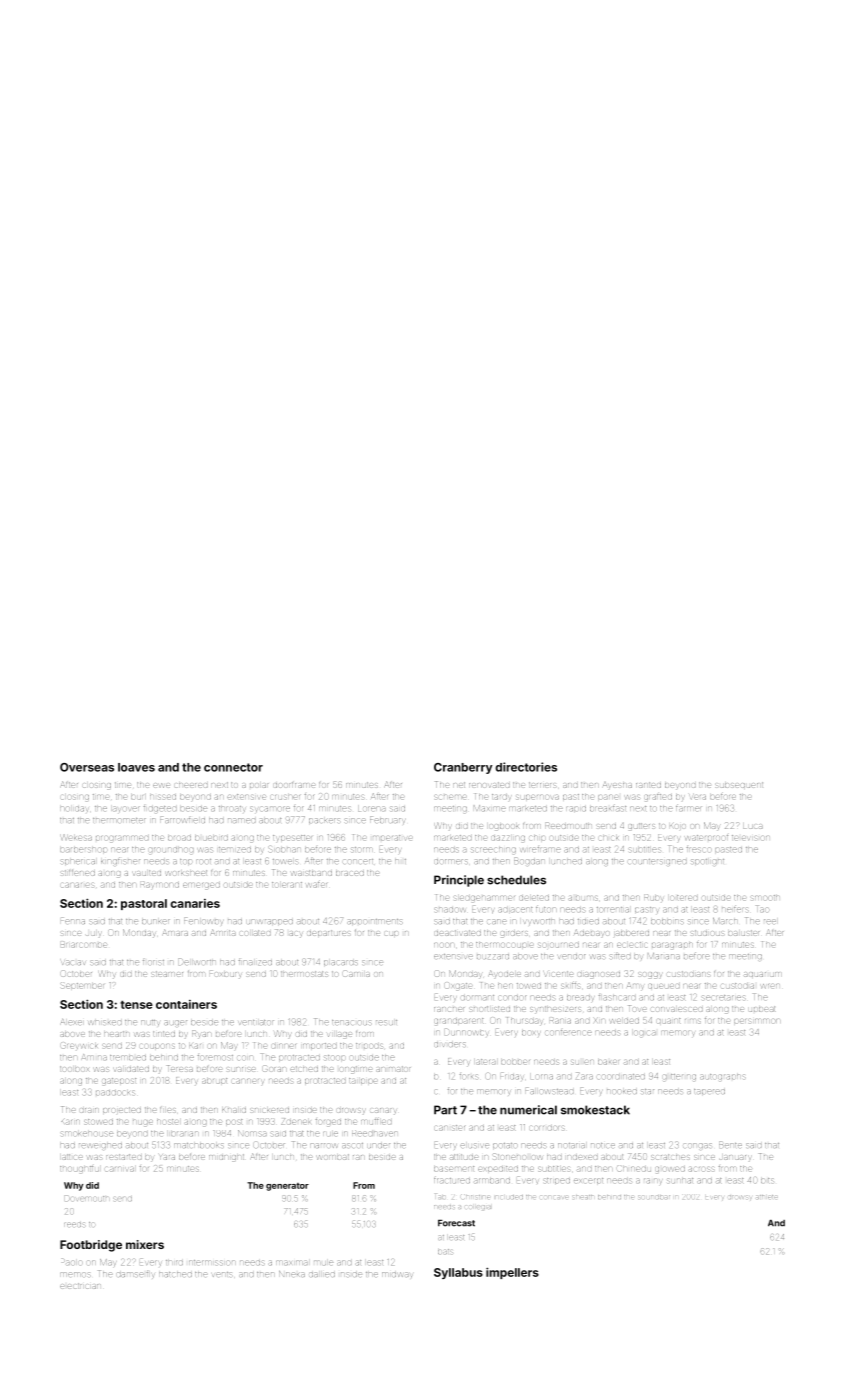  Describe the element at coordinates (751, 838) in the image. I see `television` at that location.
